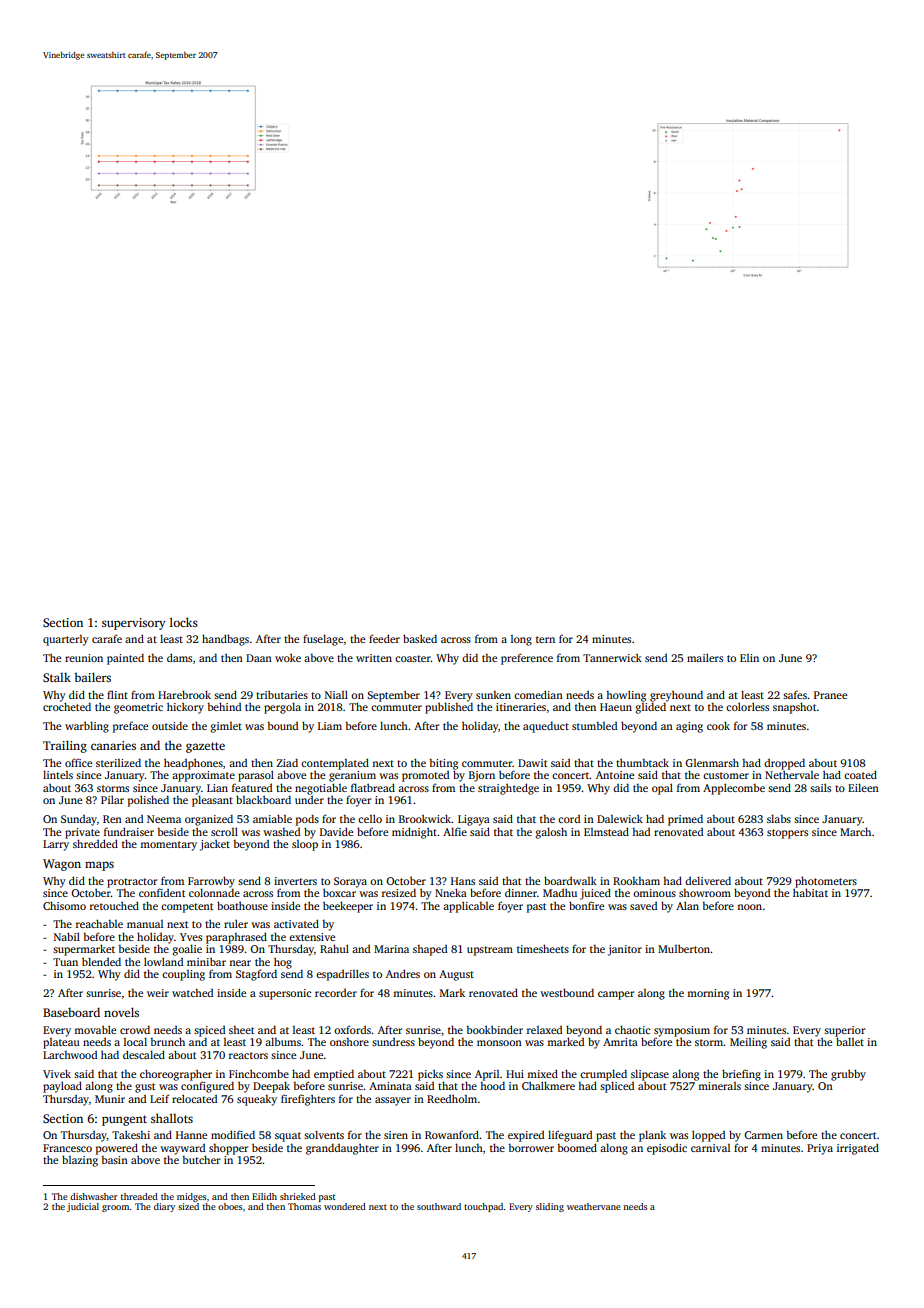 This page has height=1308, width=924. Describe the element at coordinates (164, 1207) in the page. I see `diary` at that location.
